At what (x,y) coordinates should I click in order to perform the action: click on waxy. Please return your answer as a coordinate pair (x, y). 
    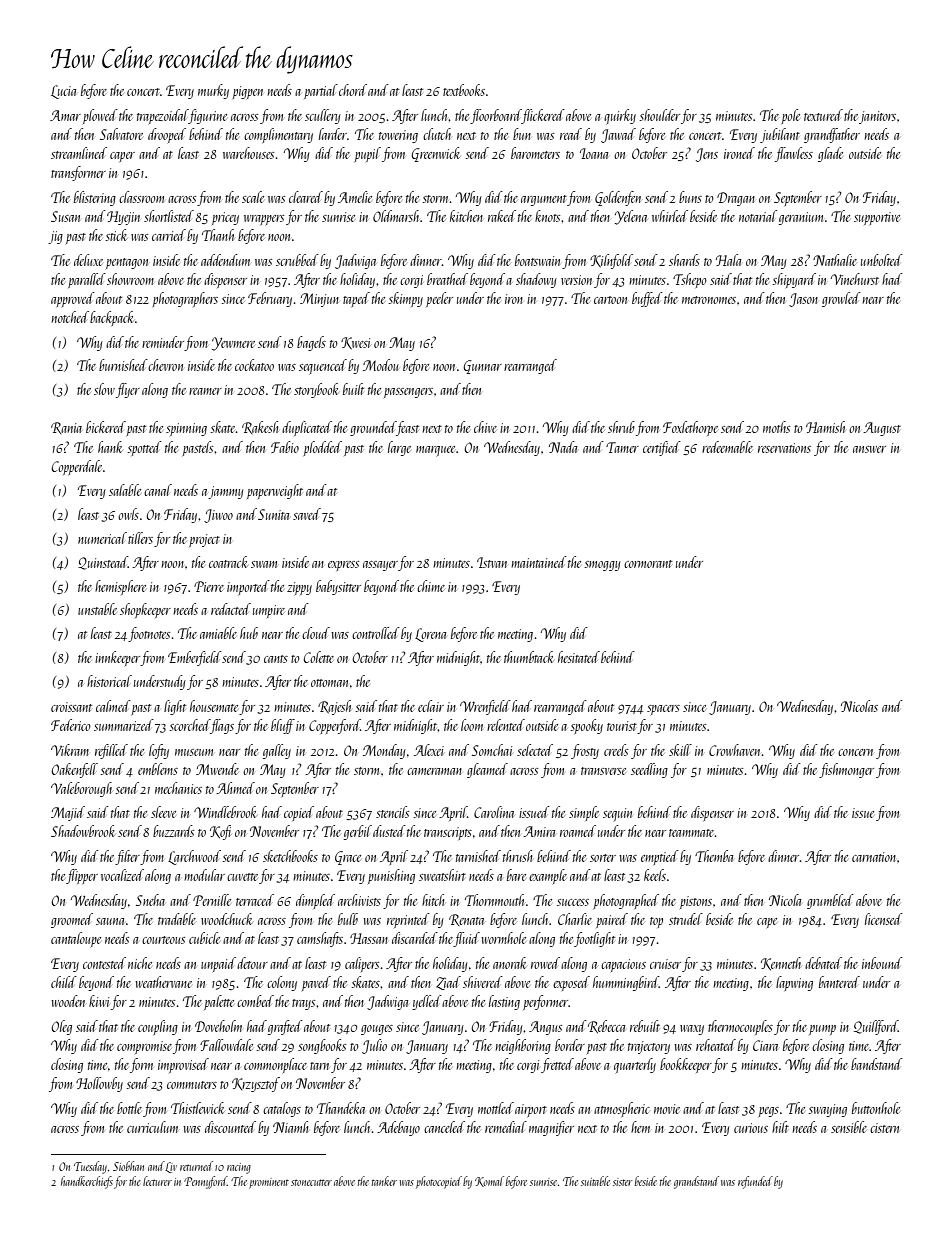
    Looking at the image, I should click on (692, 1030).
